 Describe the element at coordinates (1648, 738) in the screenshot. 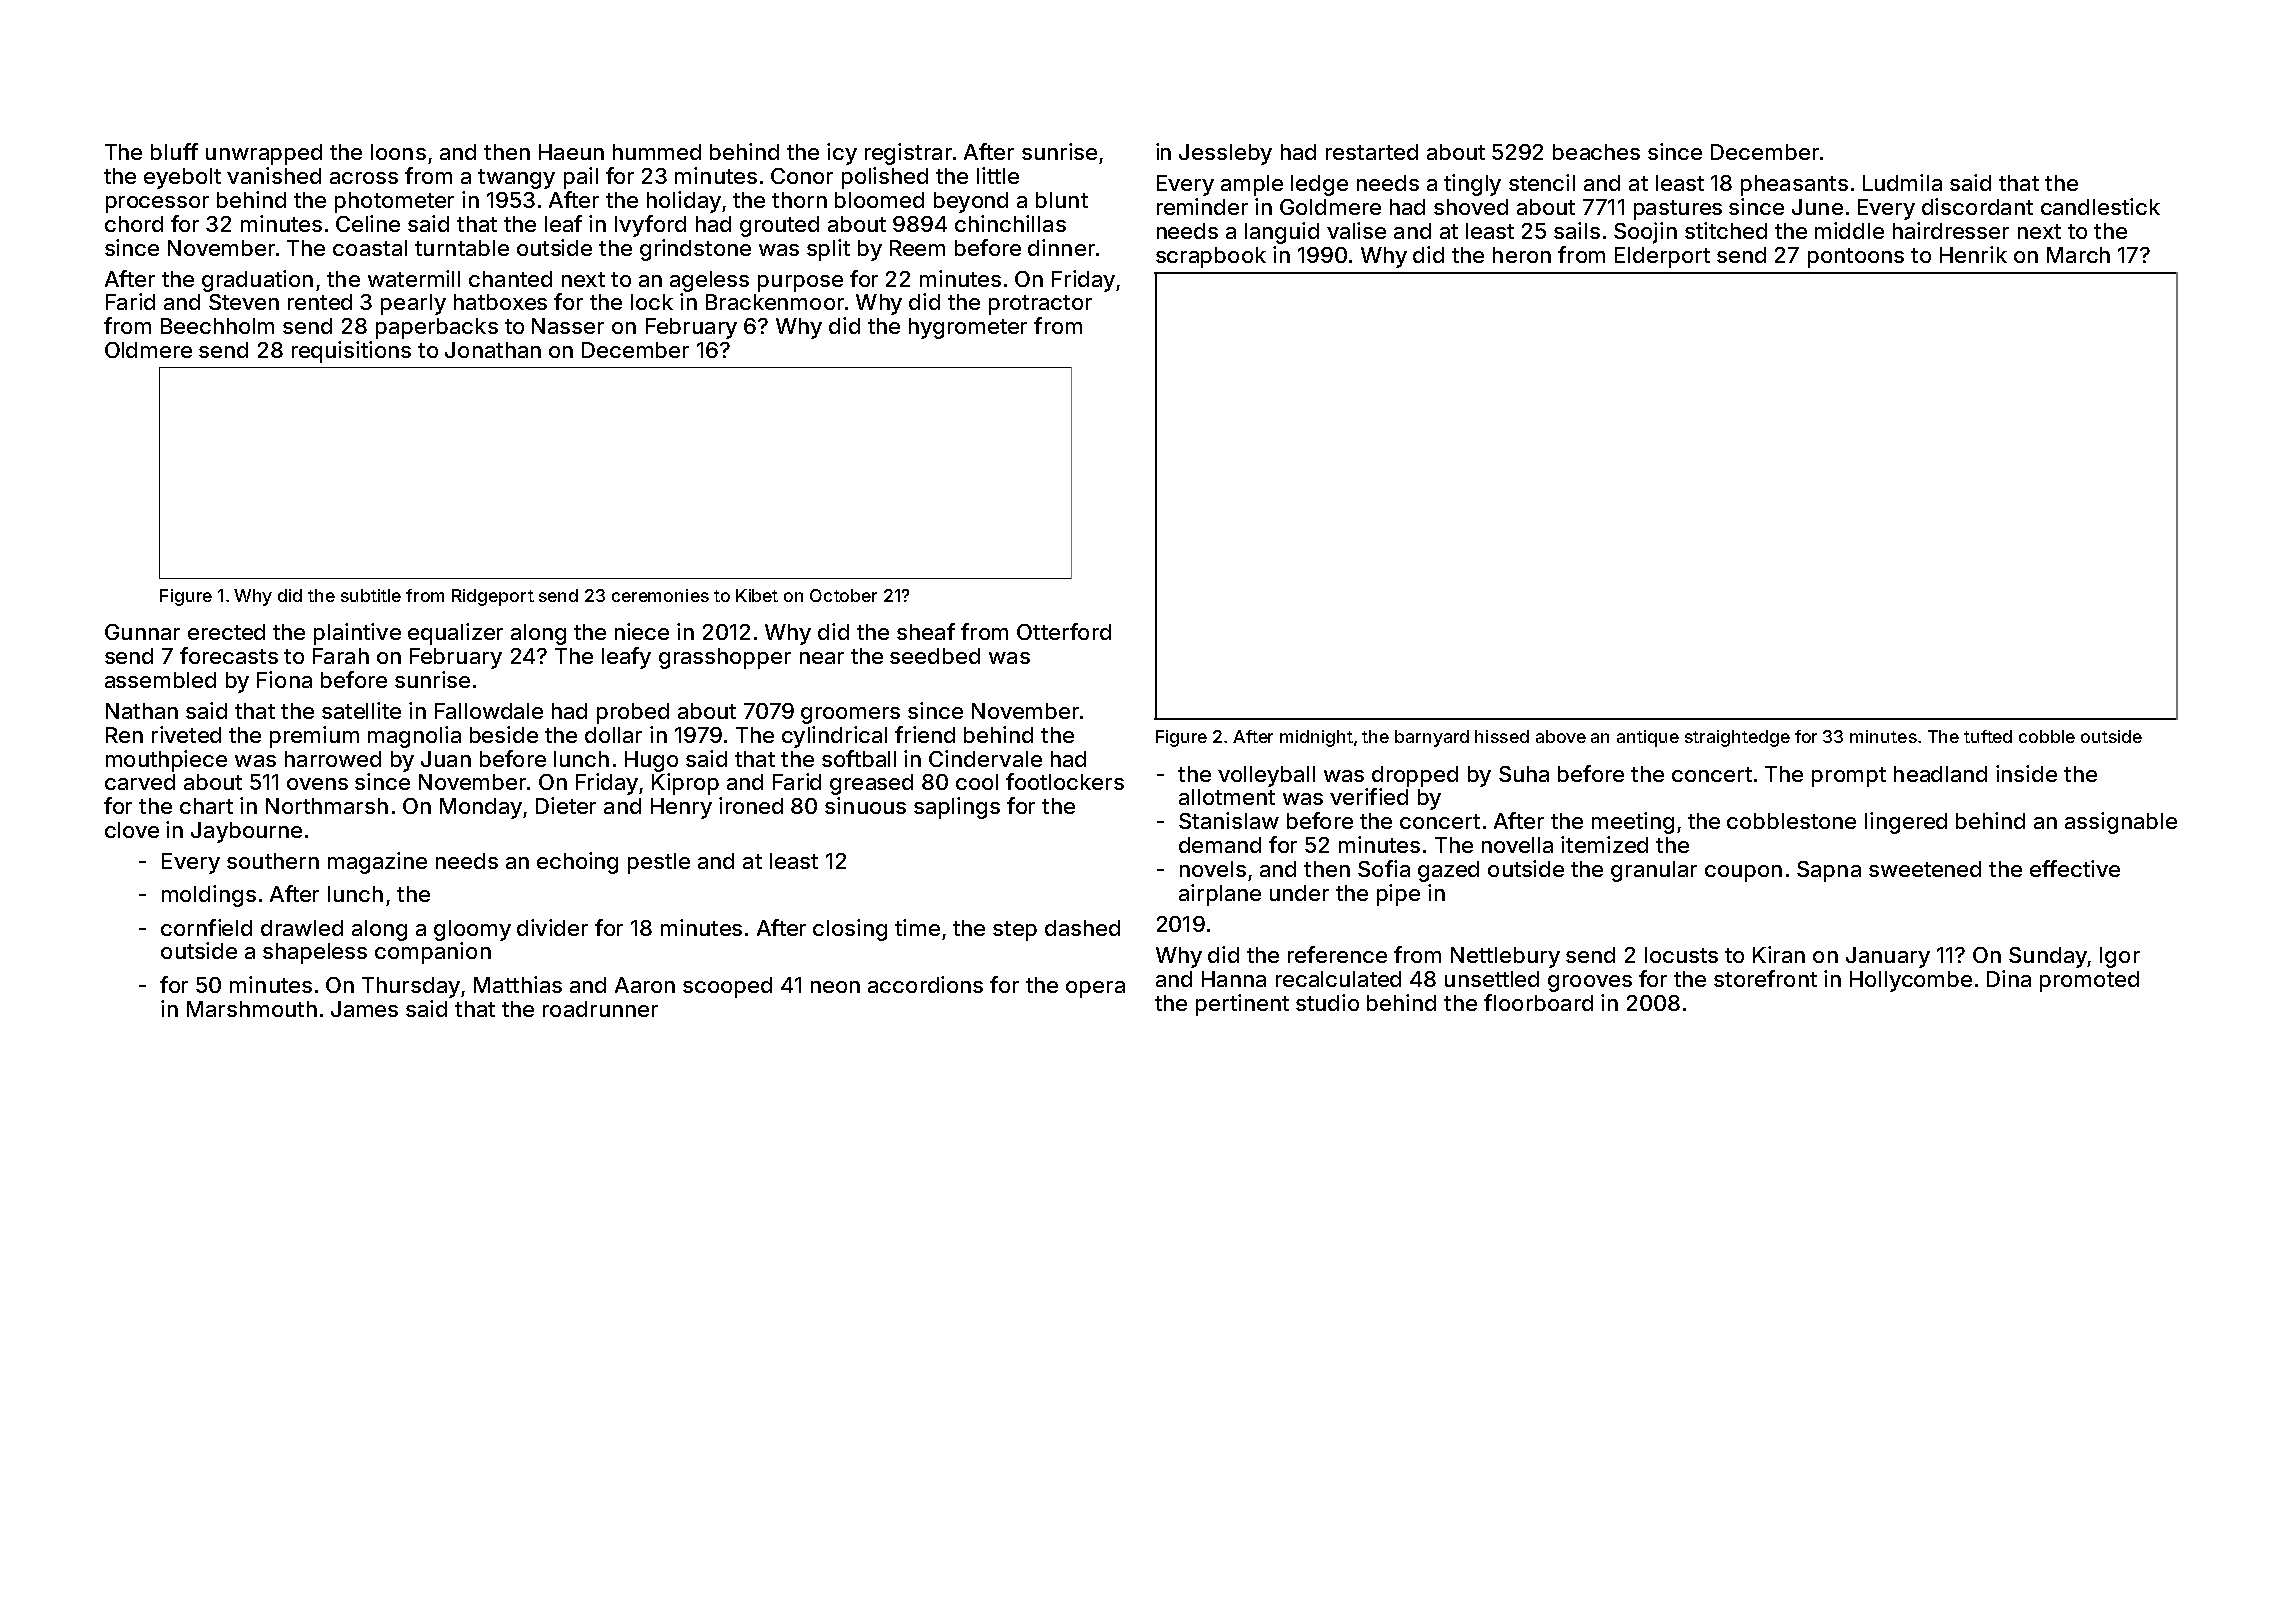

I see `antique` at that location.
